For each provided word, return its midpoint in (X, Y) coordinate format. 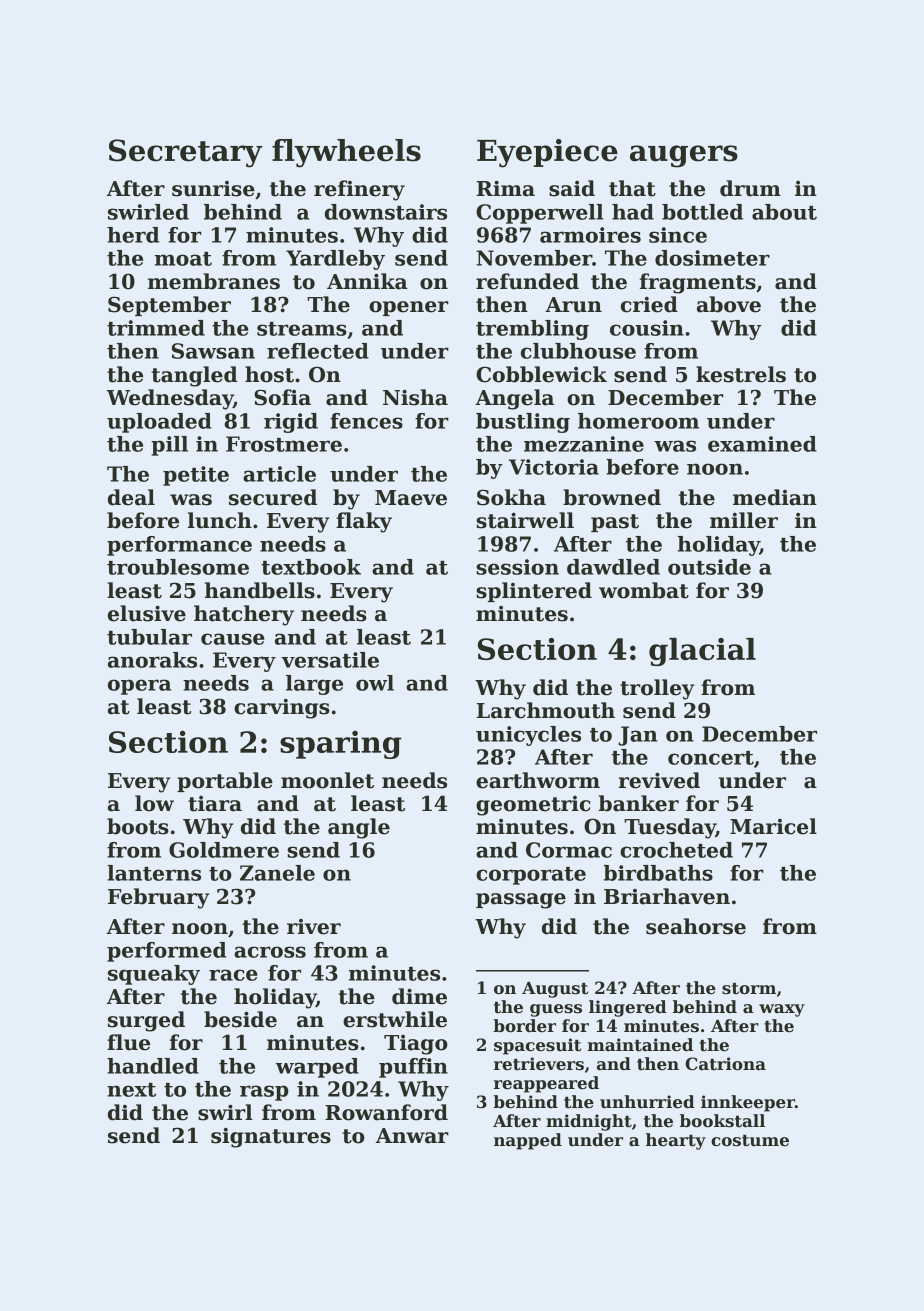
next (131, 1090)
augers (684, 156)
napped (528, 1141)
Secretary (185, 153)
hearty (676, 1141)
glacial (702, 652)
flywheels (346, 153)
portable (225, 782)
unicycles (528, 736)
